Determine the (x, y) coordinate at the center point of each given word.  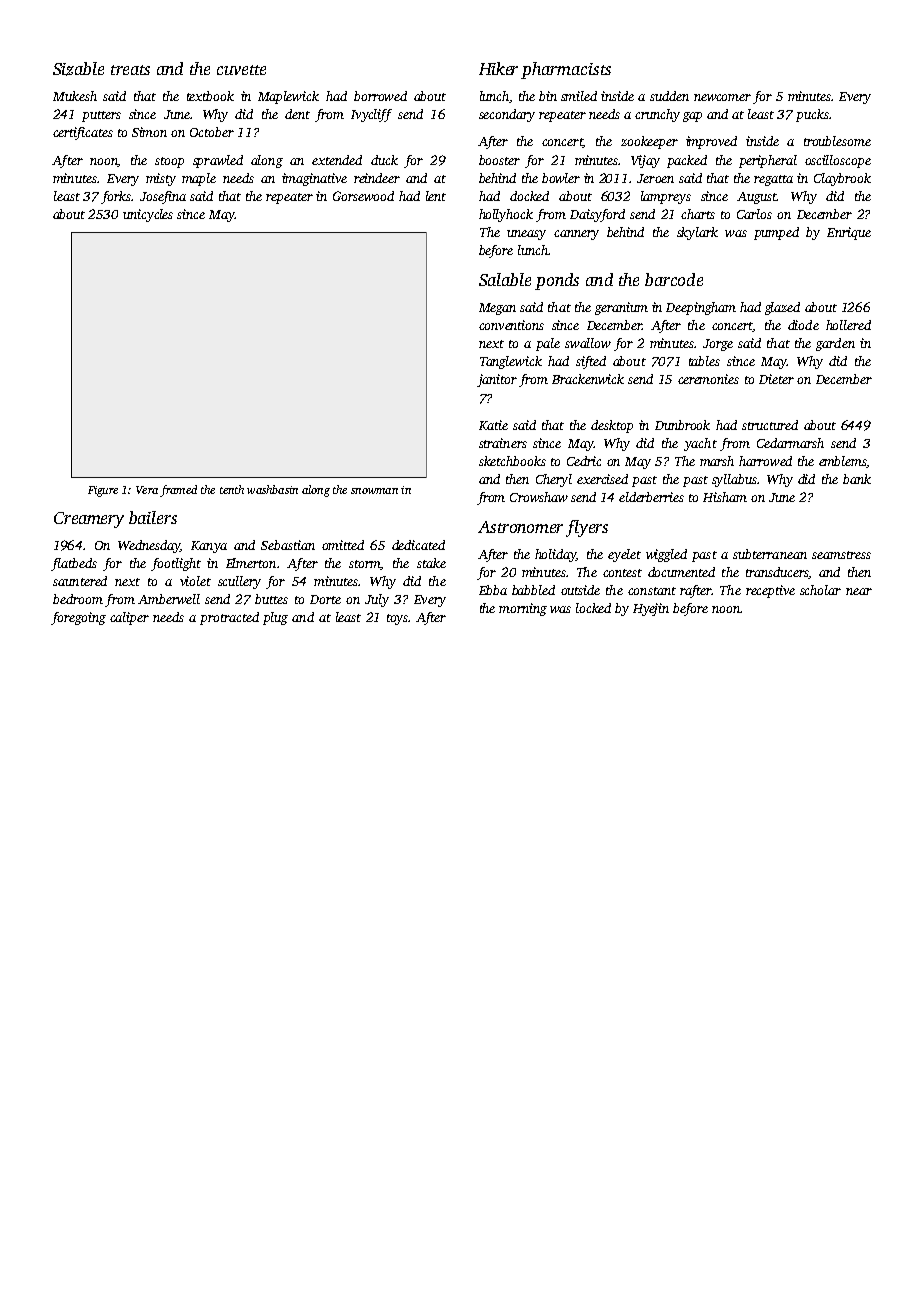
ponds (557, 281)
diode (803, 325)
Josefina (163, 197)
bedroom (78, 599)
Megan (497, 309)
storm (364, 564)
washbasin (272, 489)
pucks (812, 115)
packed (687, 161)
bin (548, 96)
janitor (497, 380)
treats (130, 70)
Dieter (776, 379)
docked (529, 196)
